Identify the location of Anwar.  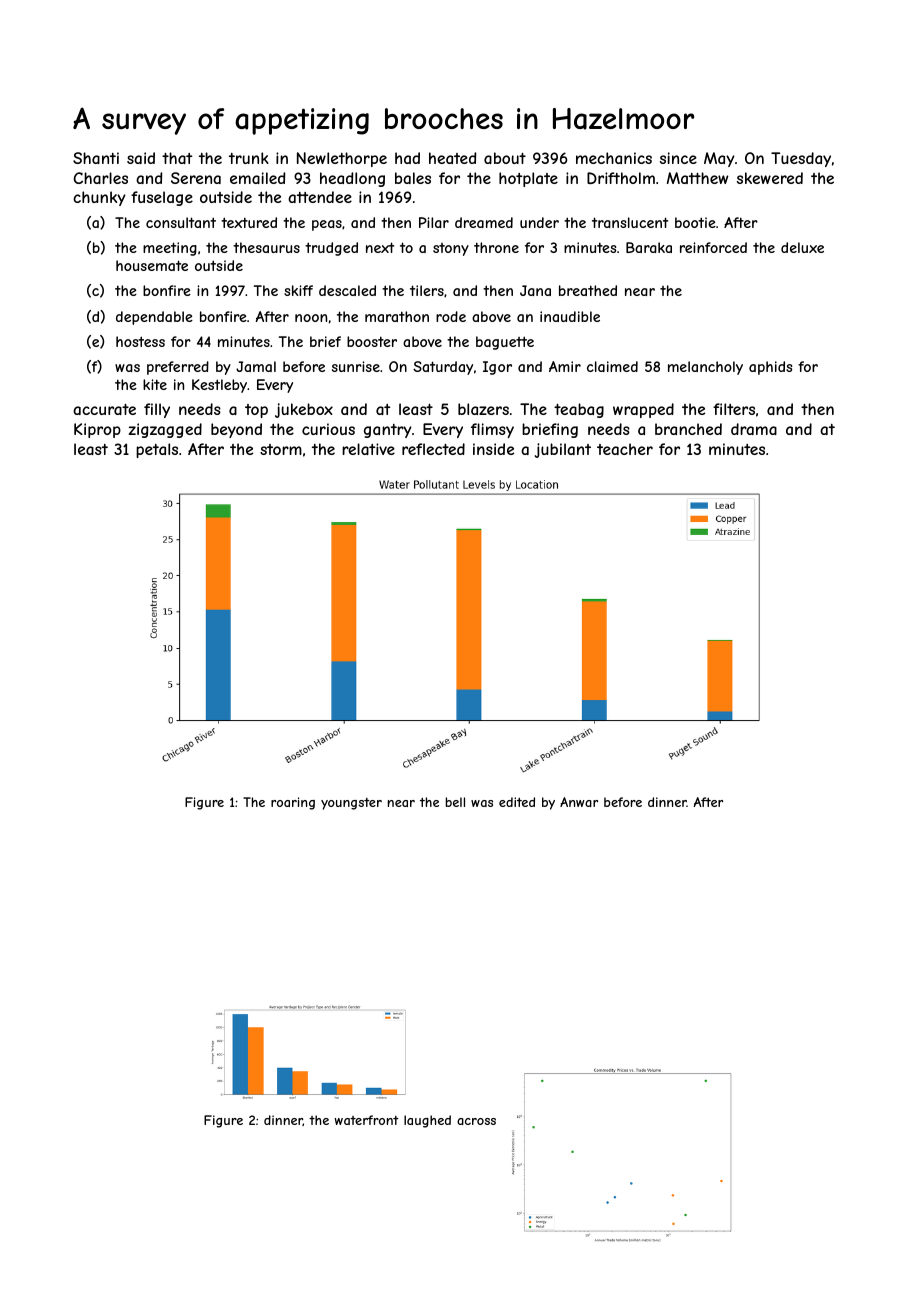
(579, 802).
